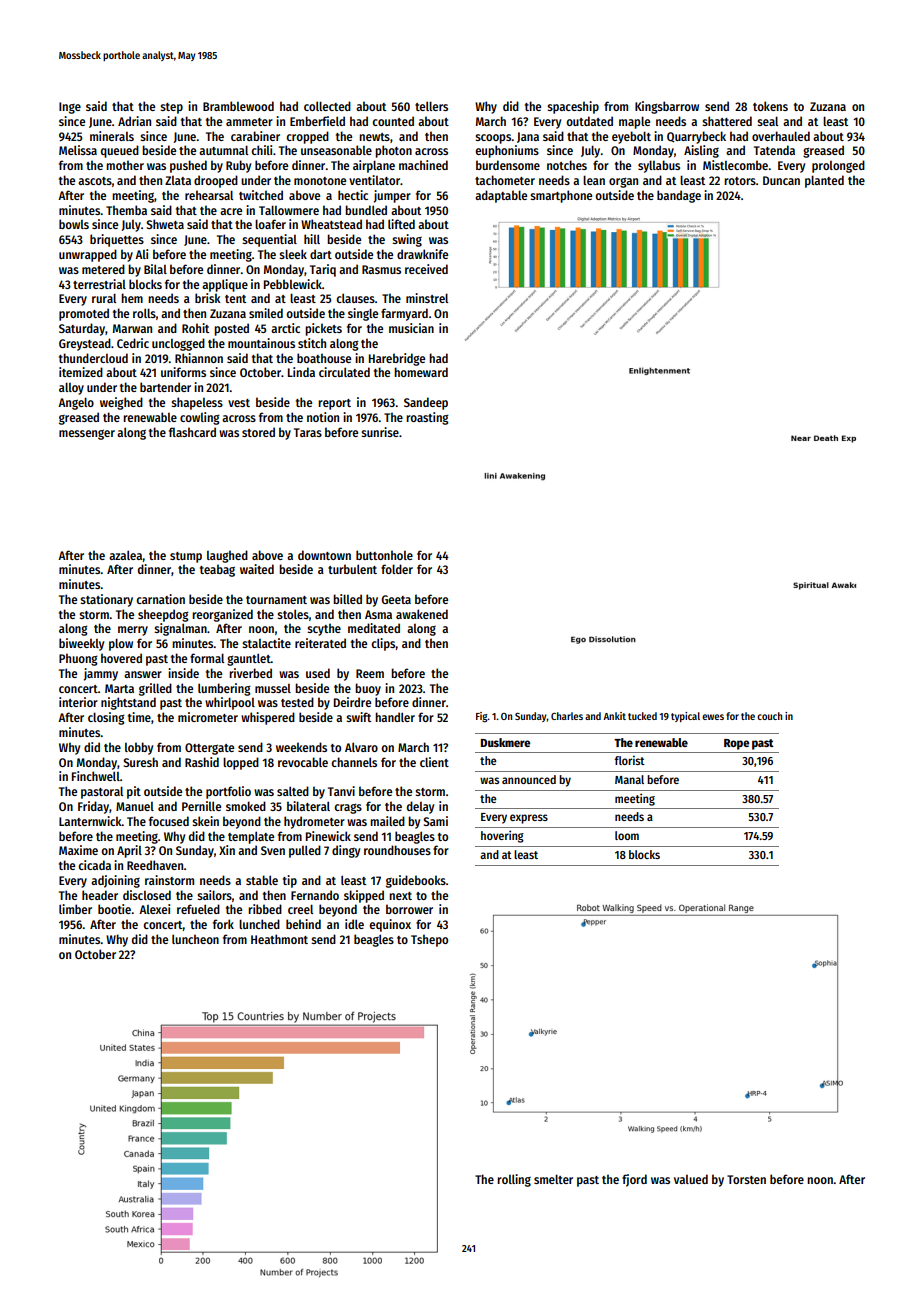 The image size is (924, 1308). What do you see at coordinates (770, 106) in the document?
I see `tokens` at bounding box center [770, 106].
